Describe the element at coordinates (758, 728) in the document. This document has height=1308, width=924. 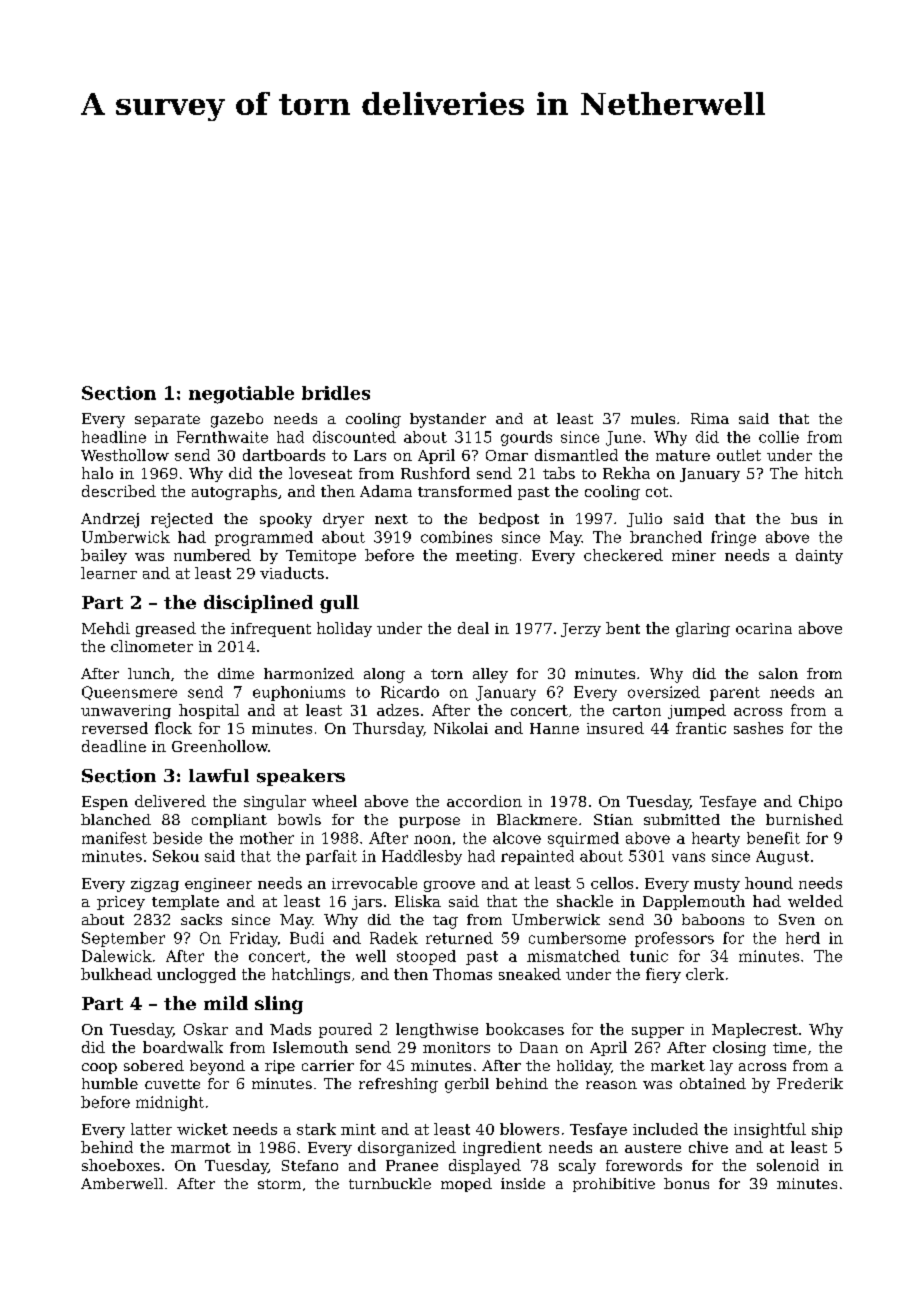
I see `sashes` at that location.
